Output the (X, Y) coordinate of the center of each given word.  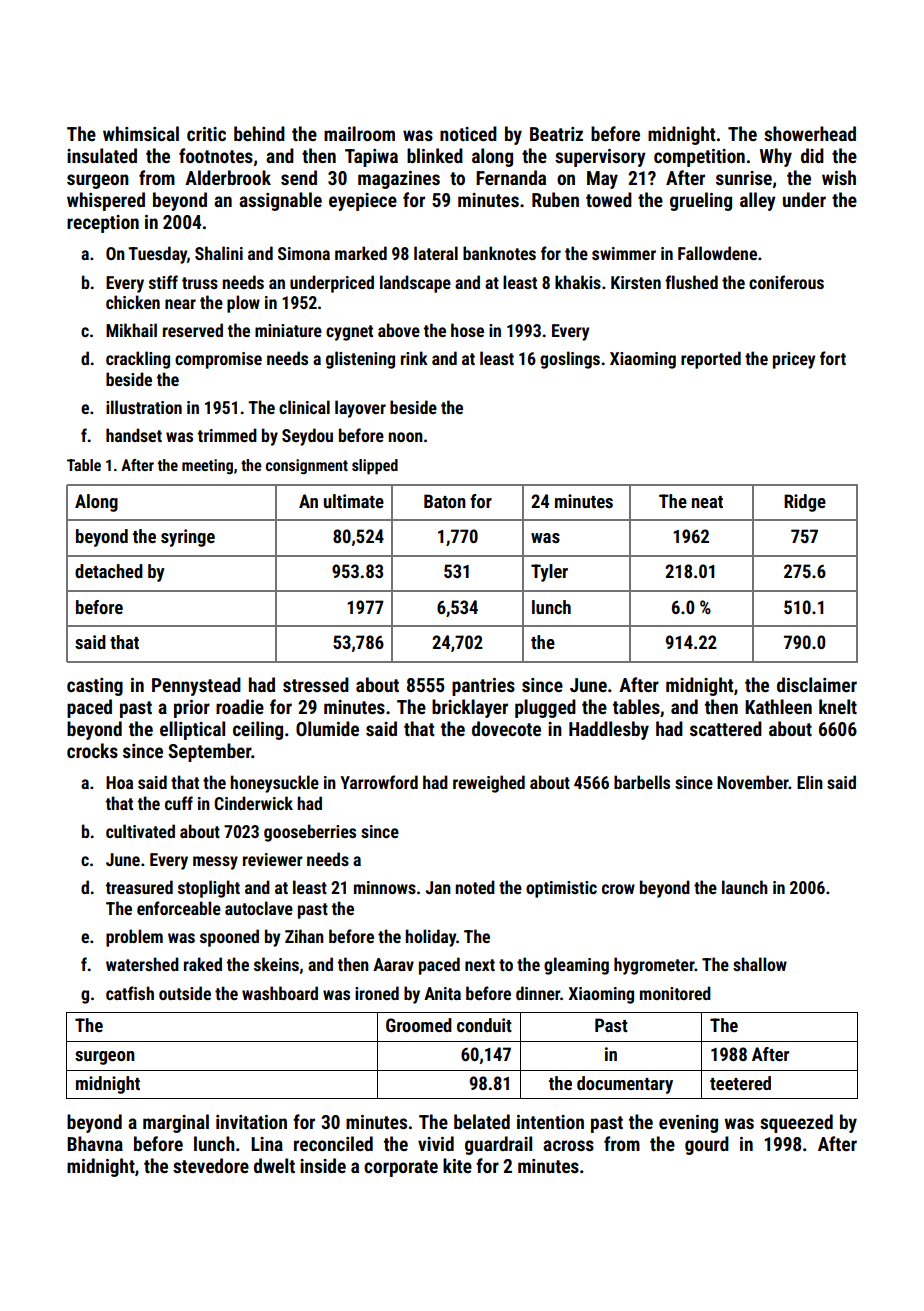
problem (134, 938)
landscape (415, 284)
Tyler (549, 573)
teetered (740, 1083)
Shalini (219, 253)
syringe (188, 538)
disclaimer (817, 684)
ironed (377, 993)
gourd (707, 1145)
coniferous (786, 282)
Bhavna (95, 1143)
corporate (401, 1168)
